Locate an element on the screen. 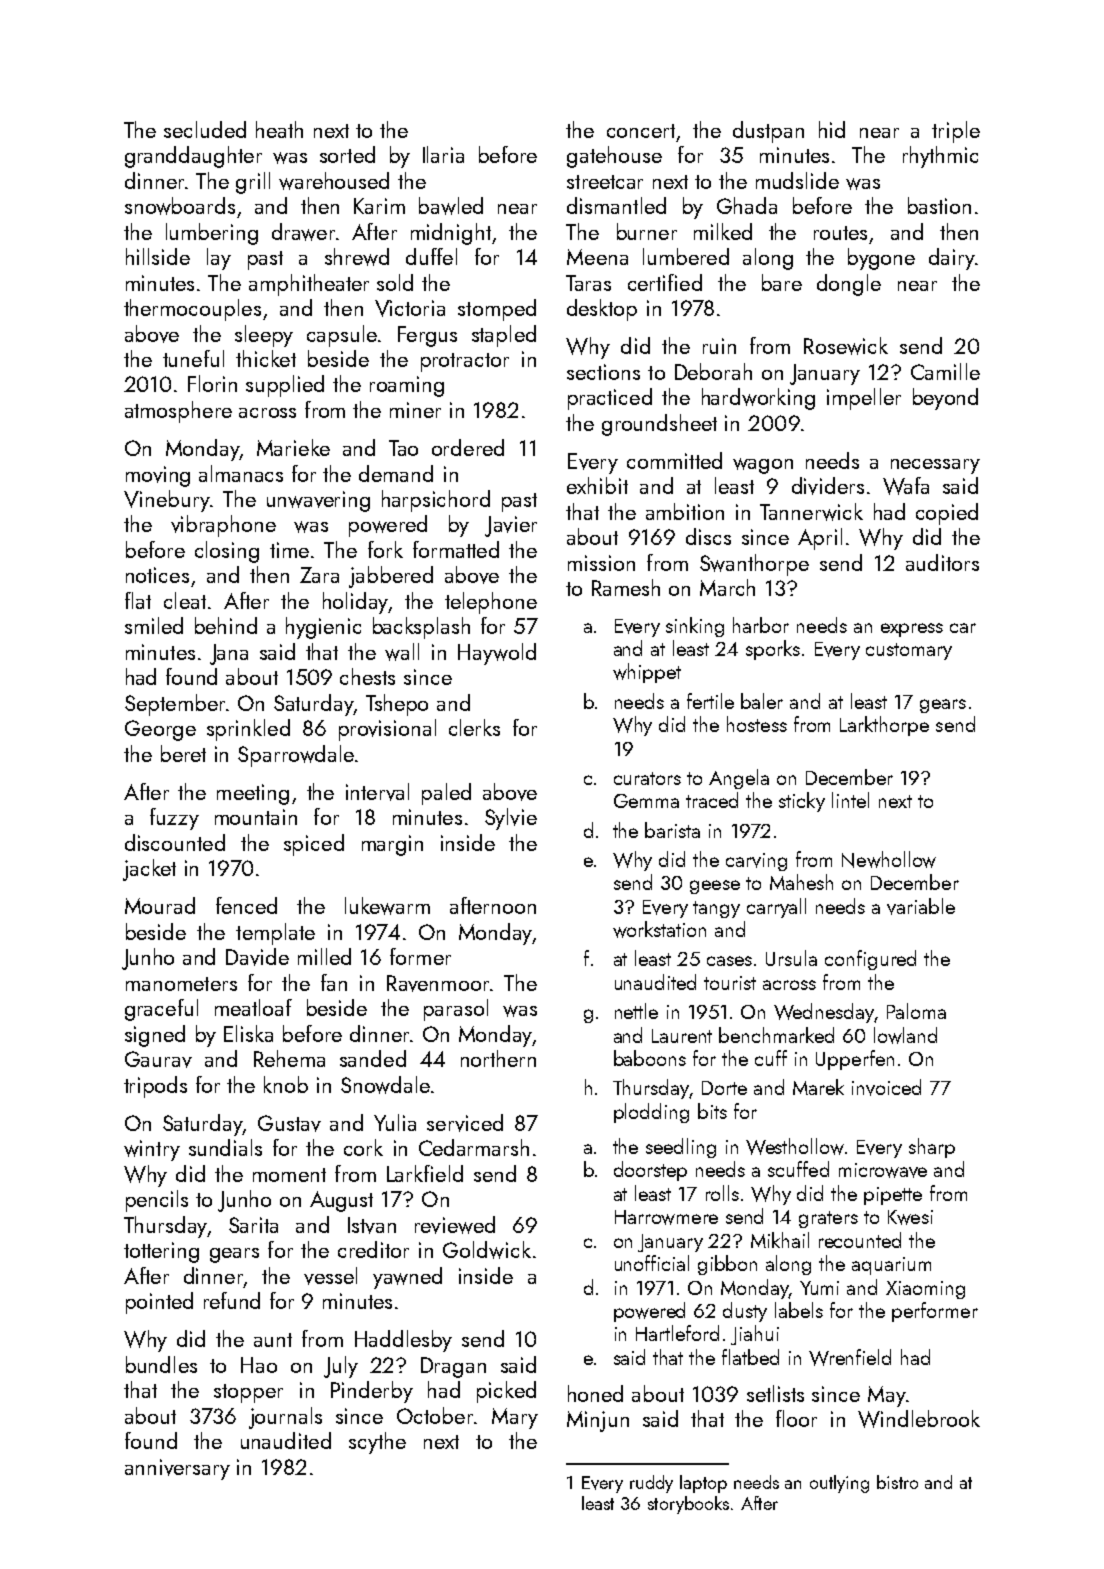 The width and height of the screenshot is (1104, 1569). nettle is located at coordinates (636, 1011).
